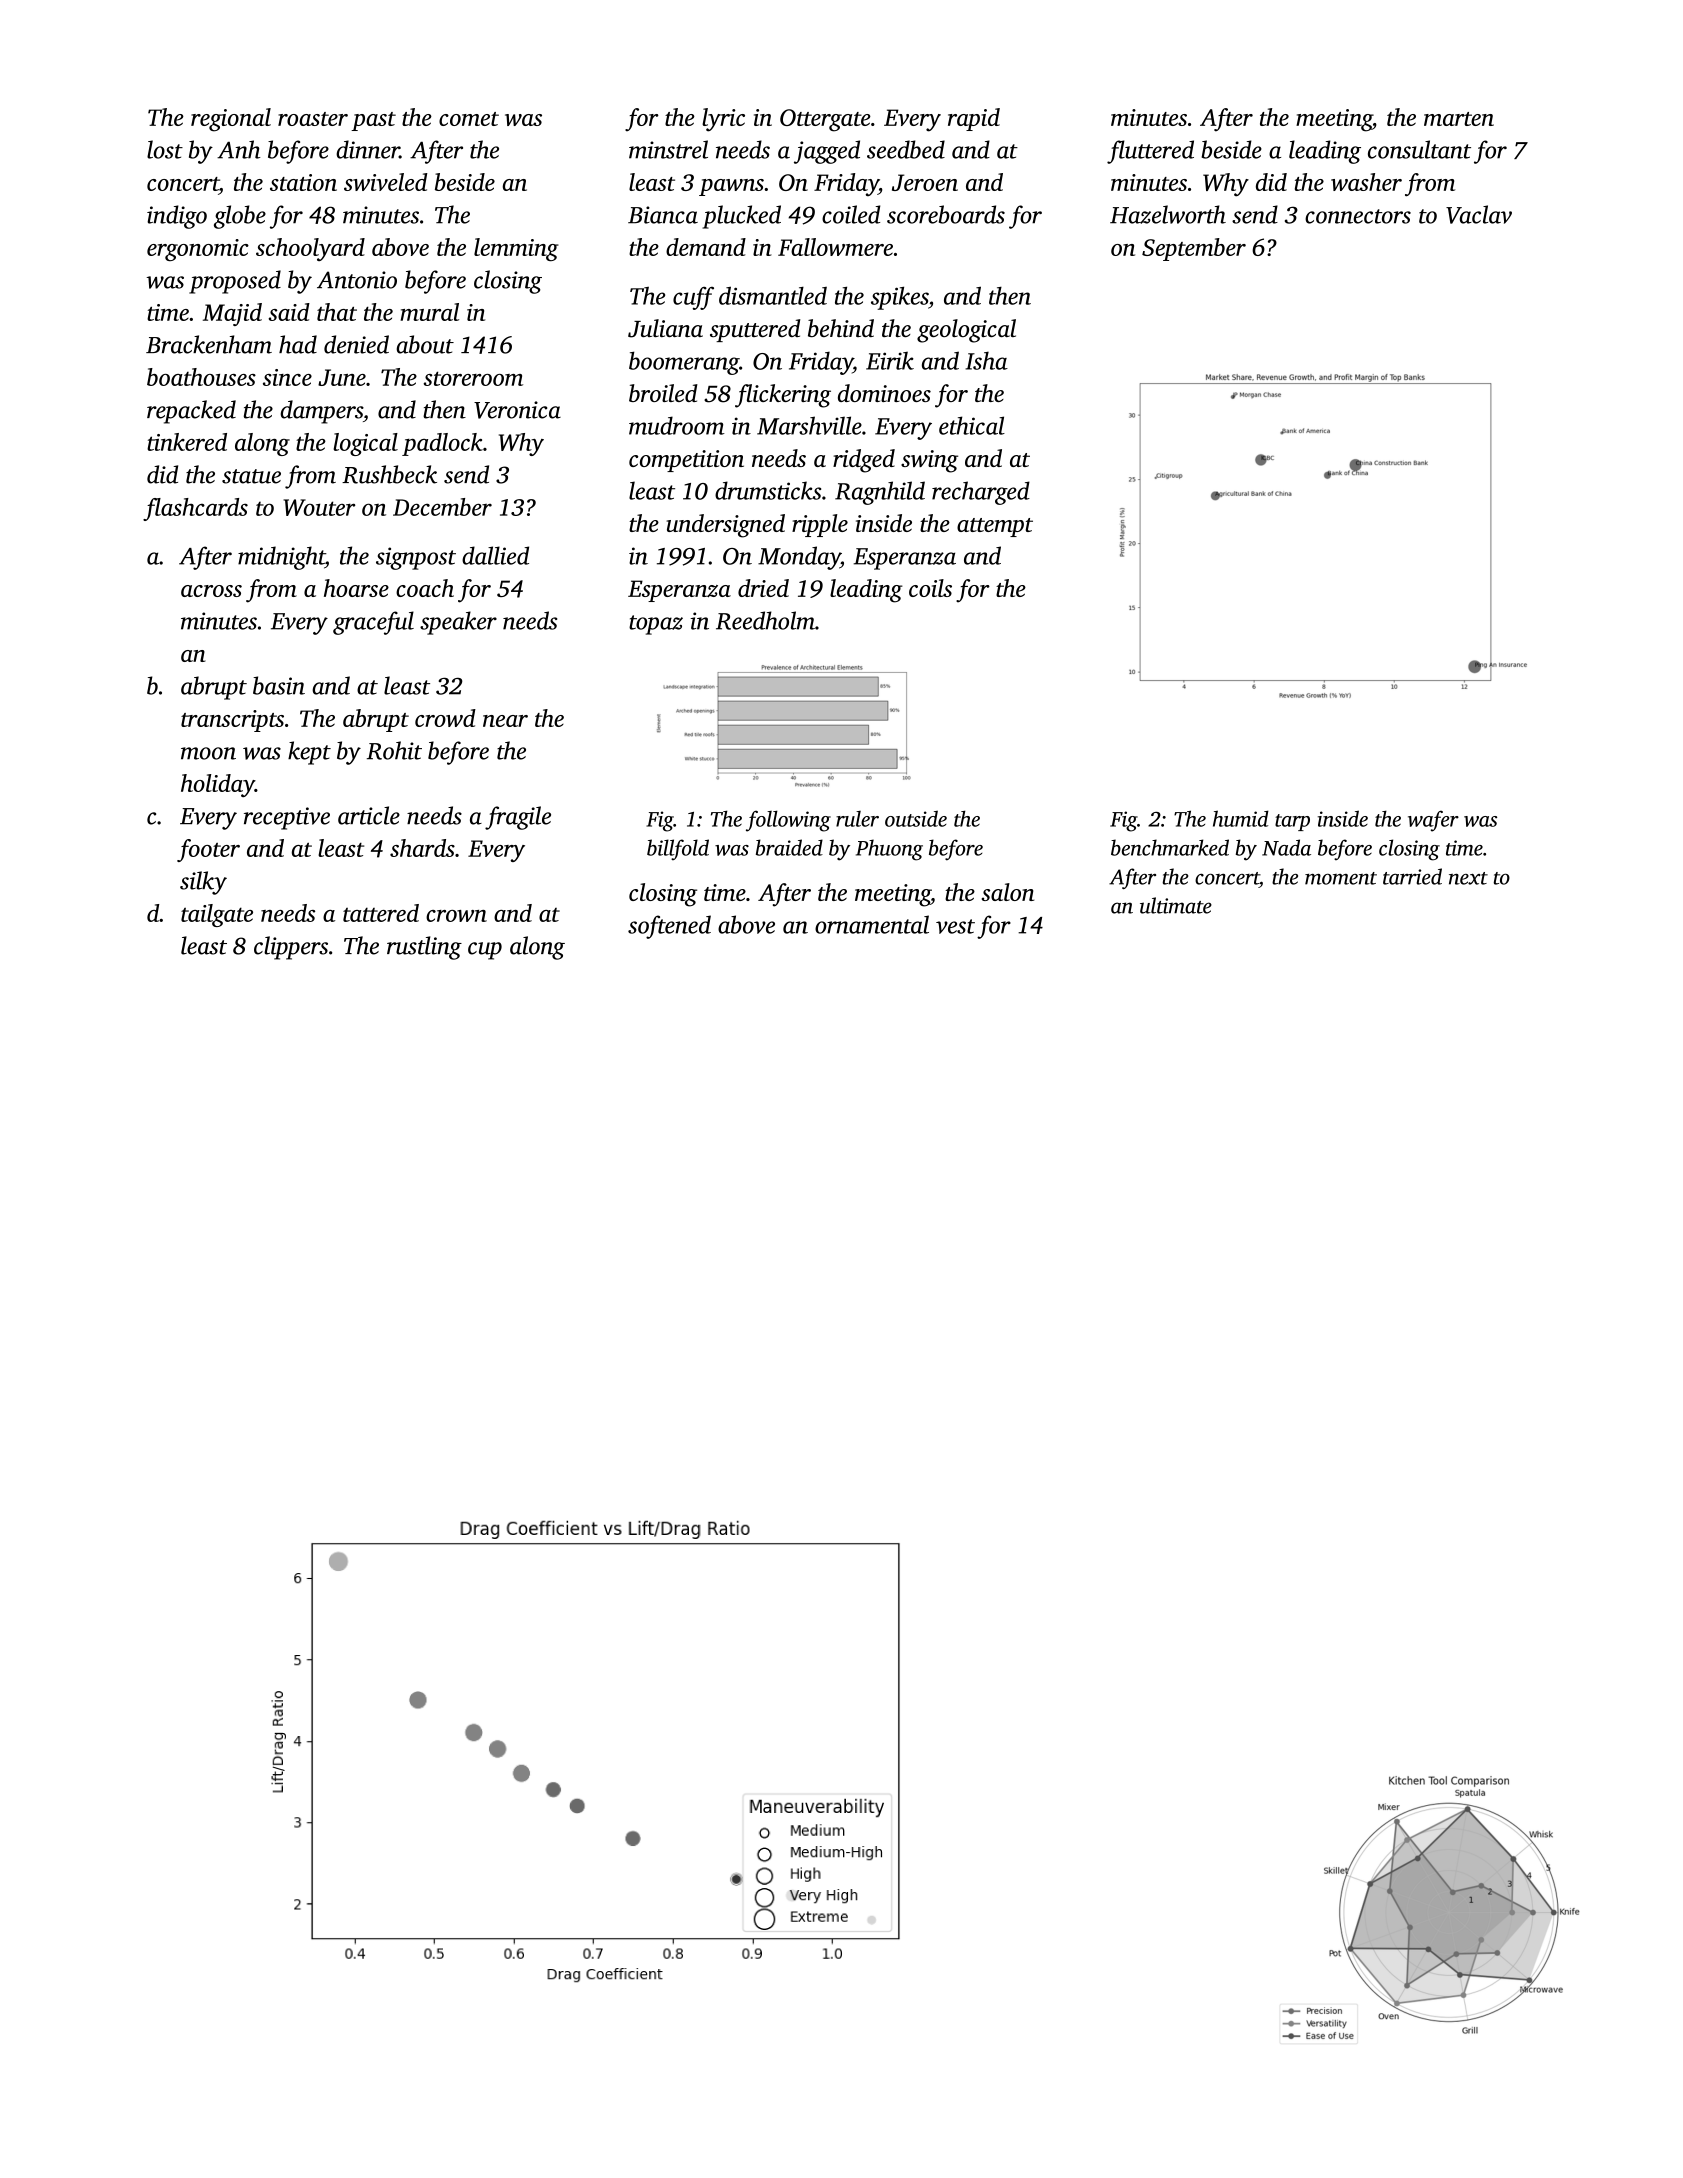 The height and width of the image is (2178, 1683). What do you see at coordinates (872, 924) in the image?
I see `ornamental` at bounding box center [872, 924].
